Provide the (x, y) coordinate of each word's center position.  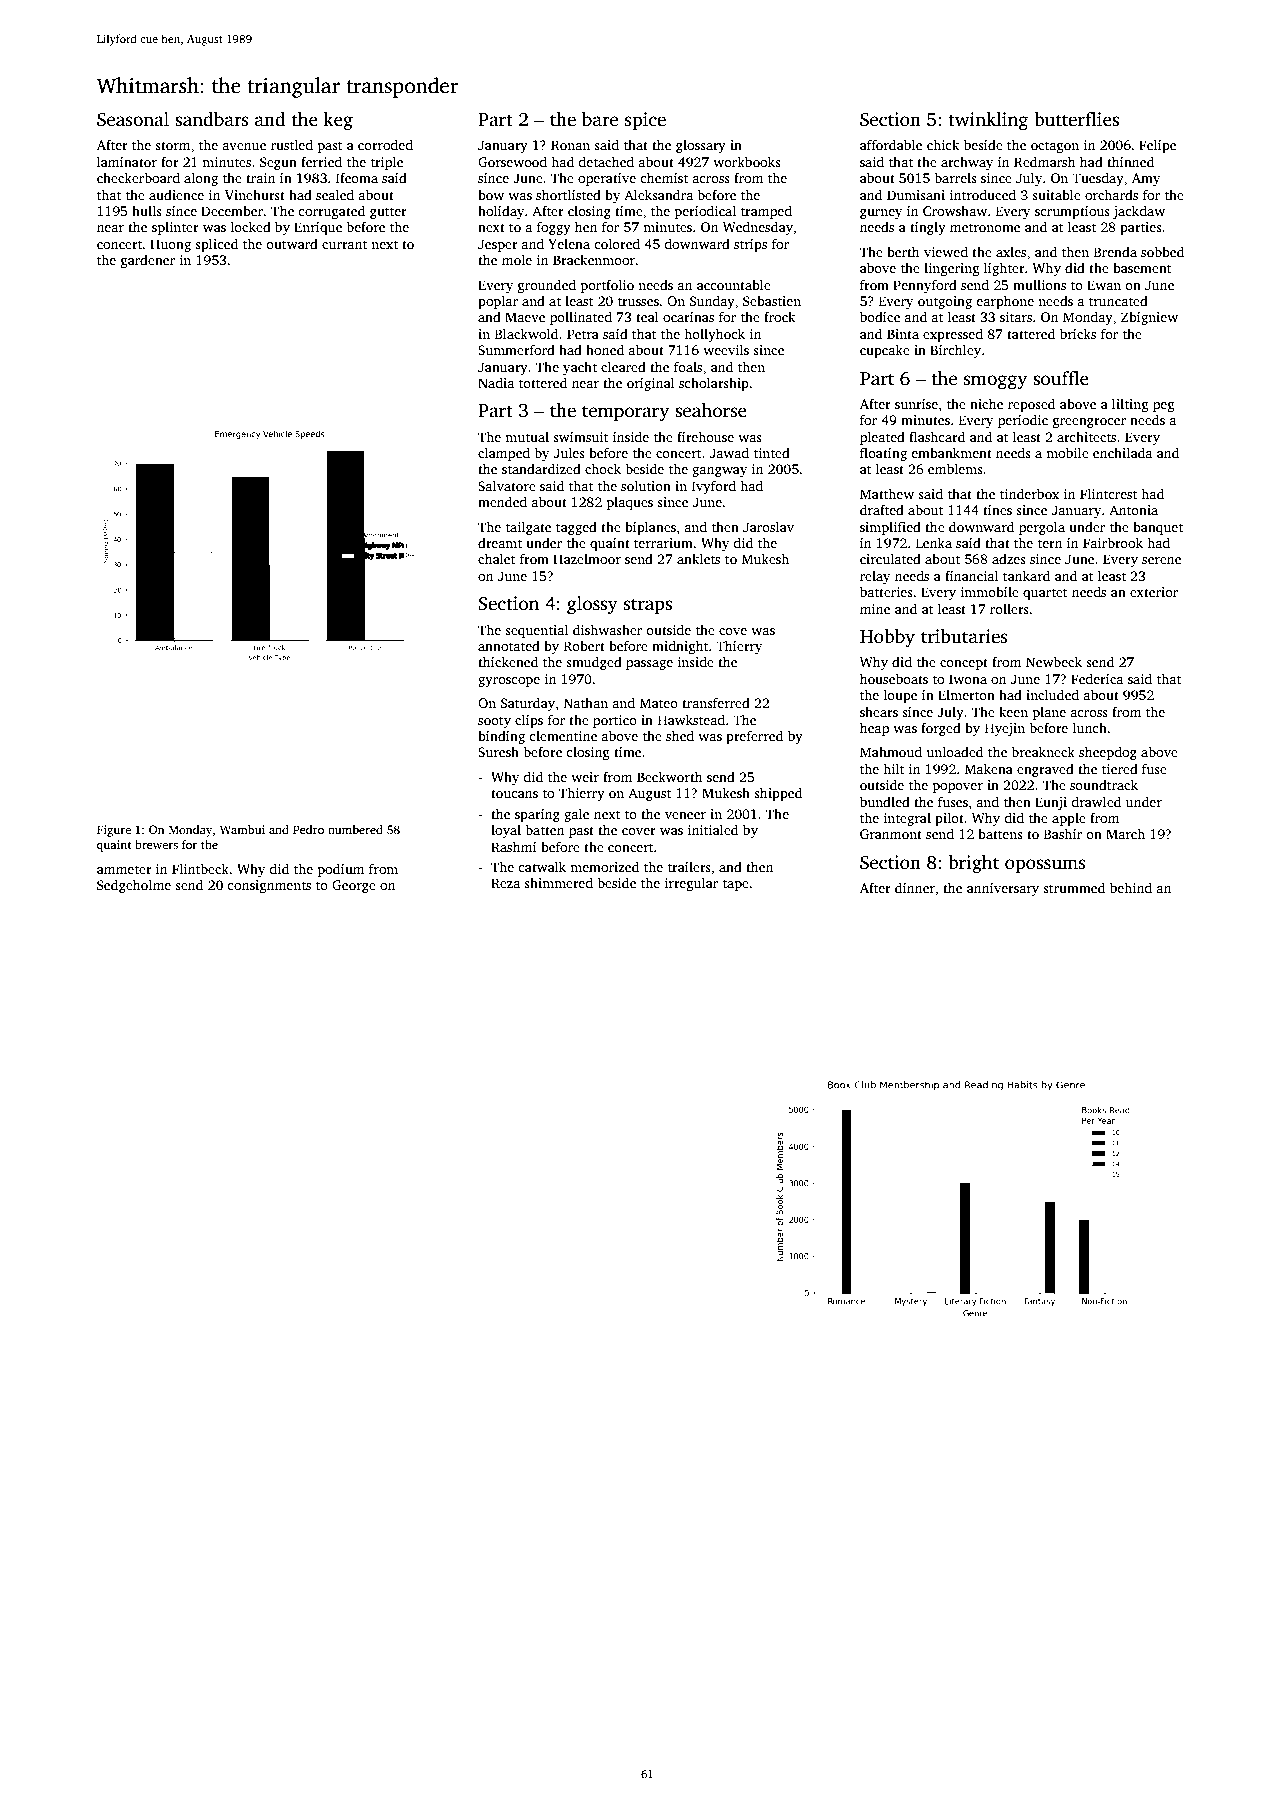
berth (903, 251)
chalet (496, 558)
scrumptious (1072, 212)
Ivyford (714, 487)
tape (736, 885)
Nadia (496, 382)
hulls (147, 210)
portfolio (607, 286)
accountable (734, 284)
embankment (951, 452)
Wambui (242, 829)
